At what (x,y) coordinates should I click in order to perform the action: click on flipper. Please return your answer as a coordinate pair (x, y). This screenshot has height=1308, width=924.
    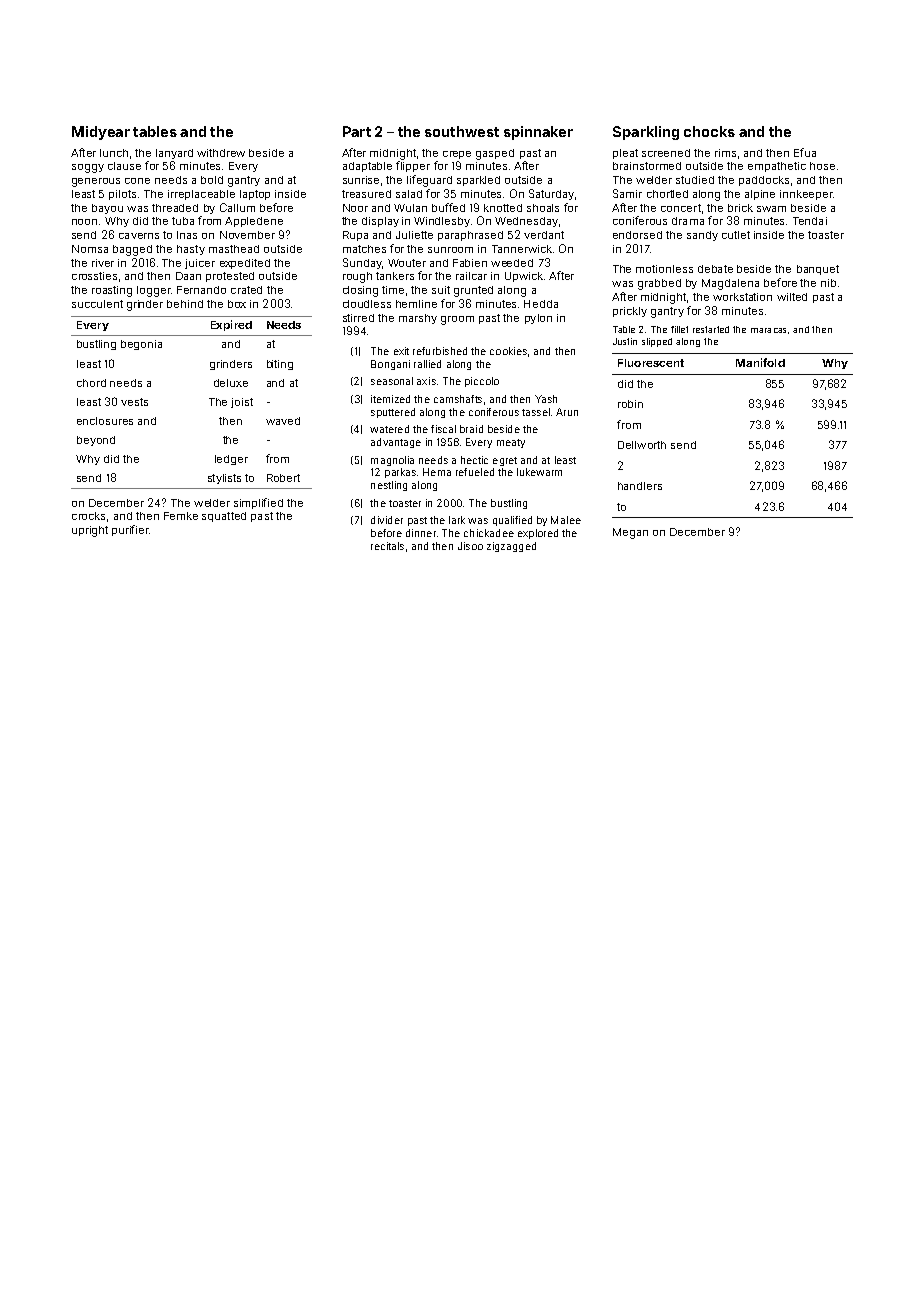
    Looking at the image, I should click on (413, 166).
